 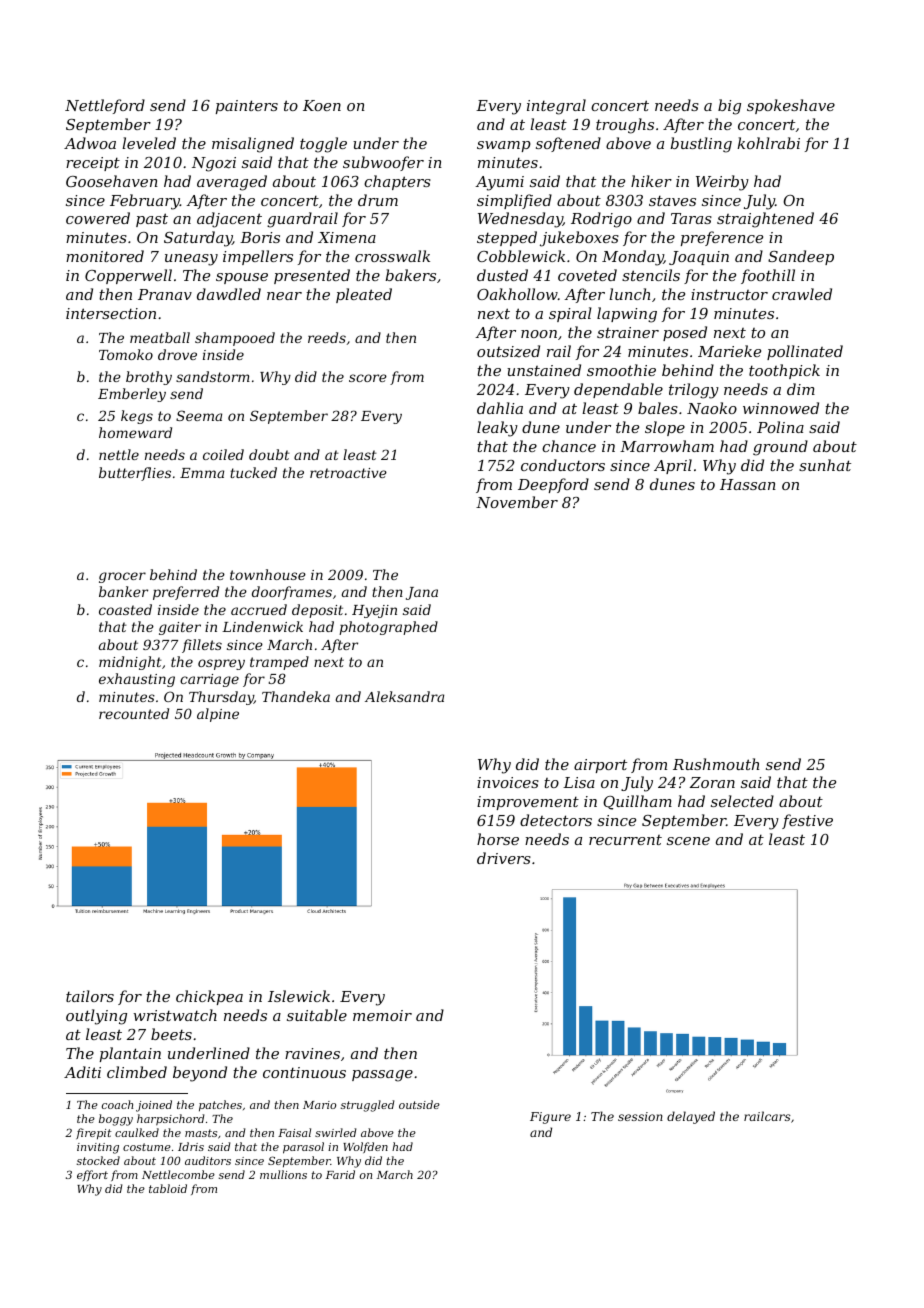 What do you see at coordinates (186, 593) in the document?
I see `preferred` at bounding box center [186, 593].
